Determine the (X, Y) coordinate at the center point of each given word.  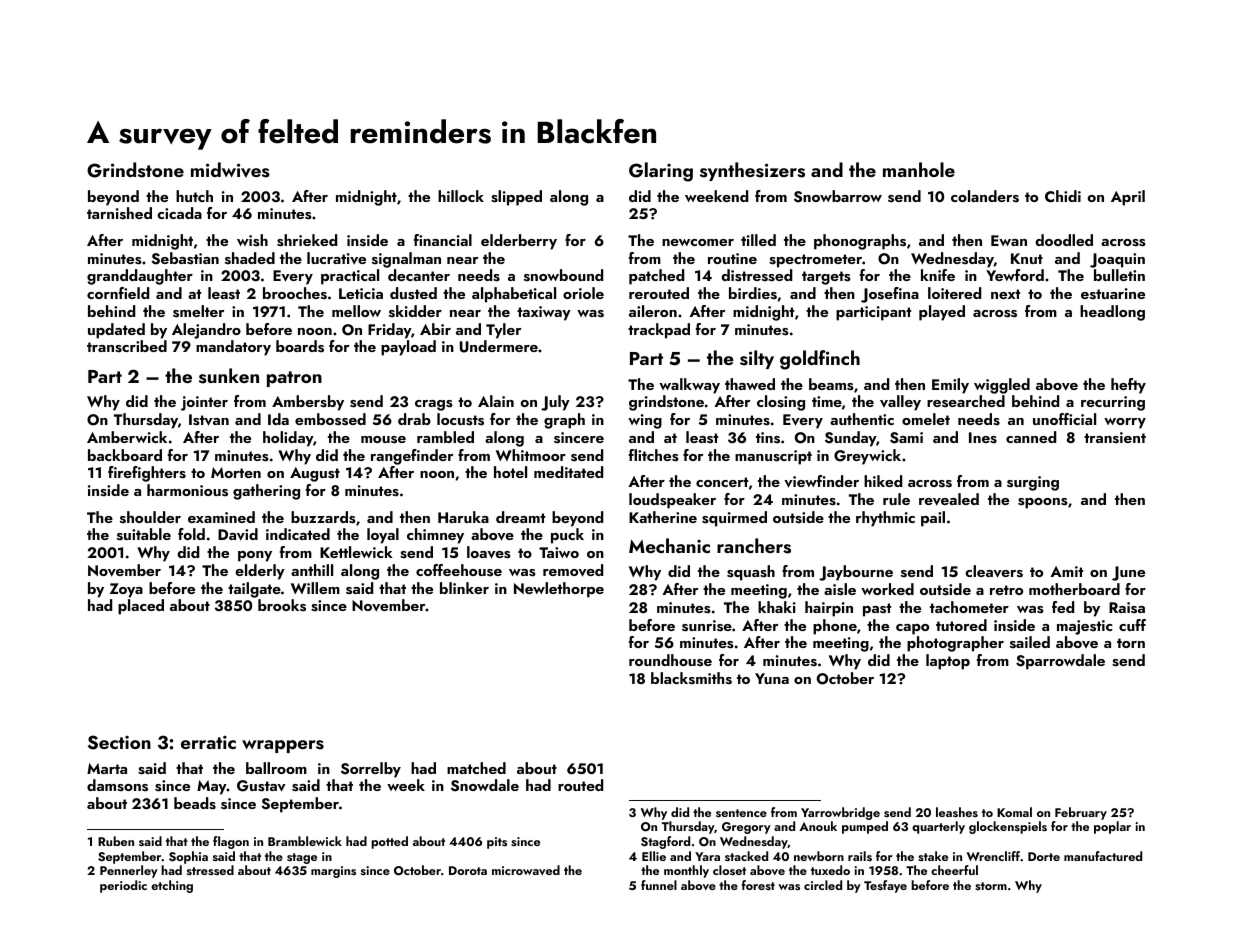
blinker (464, 588)
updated (116, 331)
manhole (919, 169)
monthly (686, 871)
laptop (948, 662)
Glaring (661, 172)
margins (333, 872)
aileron (653, 311)
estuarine (1113, 294)
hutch (194, 196)
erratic (208, 742)
